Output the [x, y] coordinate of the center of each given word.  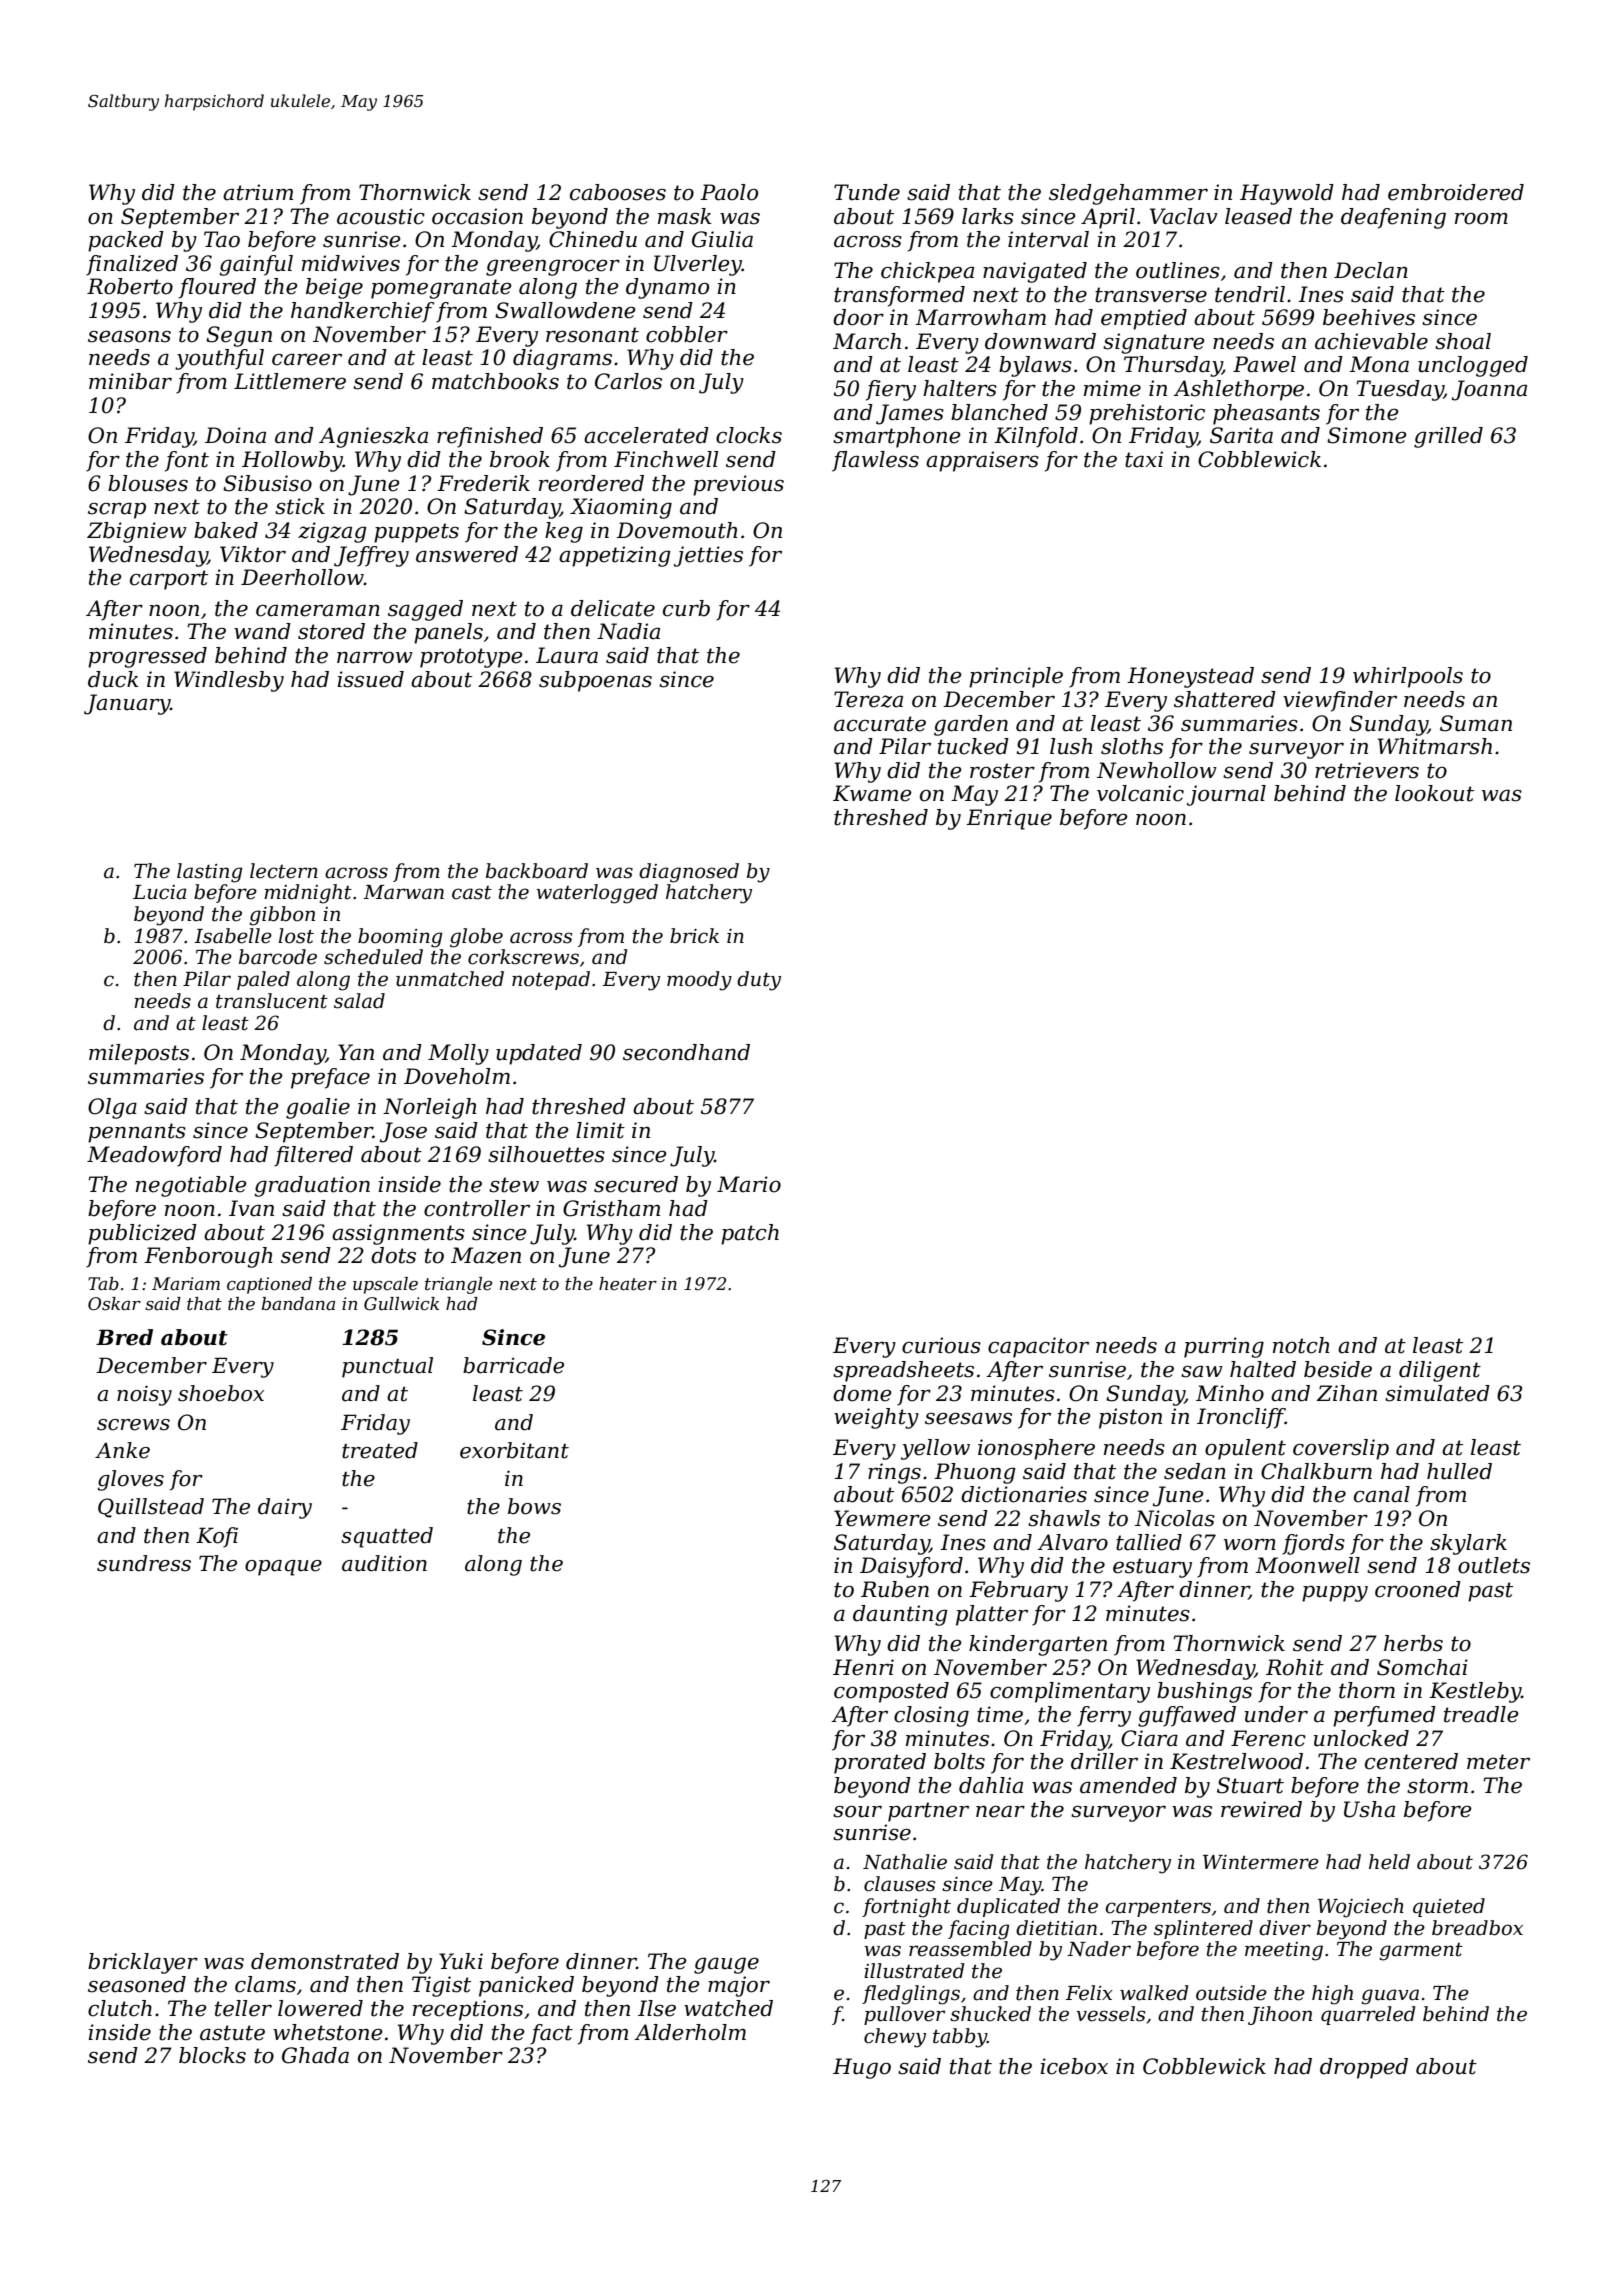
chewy [895, 2038]
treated [380, 1450]
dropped [1364, 2068]
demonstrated [325, 1961]
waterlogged [597, 894]
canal [1382, 1494]
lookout [1434, 793]
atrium [258, 192]
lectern [284, 871]
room [1481, 219]
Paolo [729, 192]
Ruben [895, 1589]
